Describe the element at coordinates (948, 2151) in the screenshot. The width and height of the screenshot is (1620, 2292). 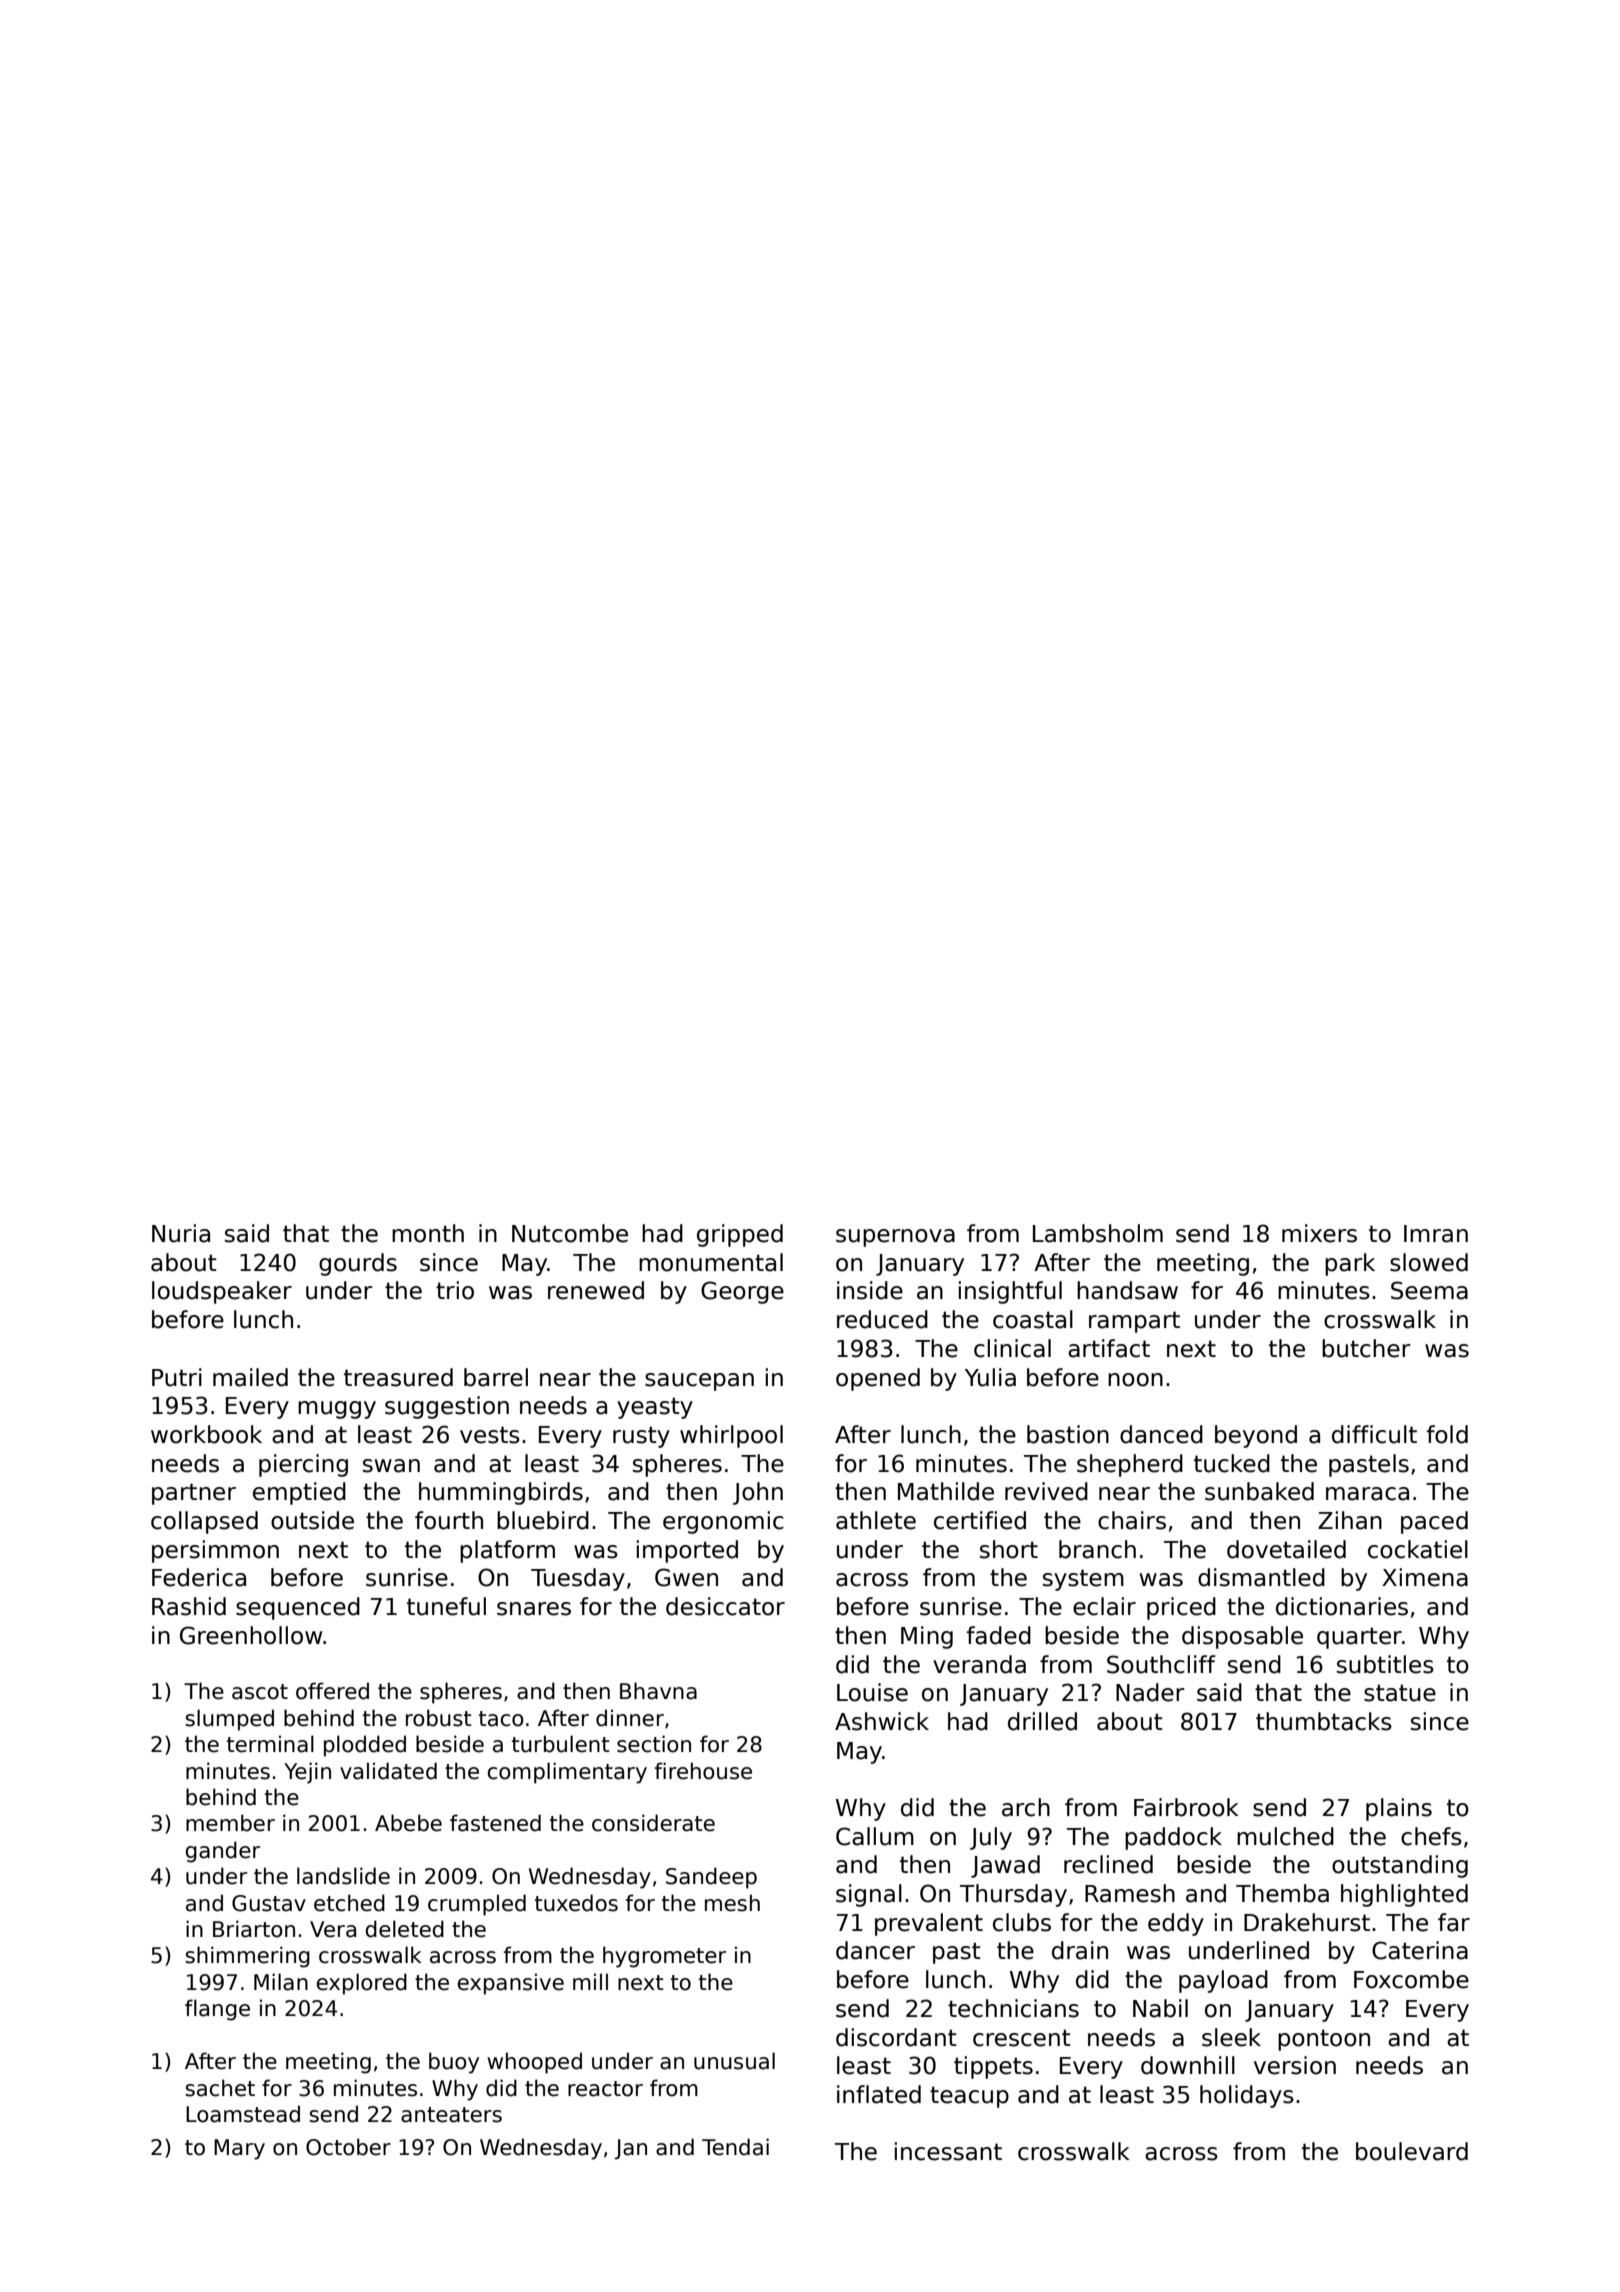
I see `incessant` at that location.
